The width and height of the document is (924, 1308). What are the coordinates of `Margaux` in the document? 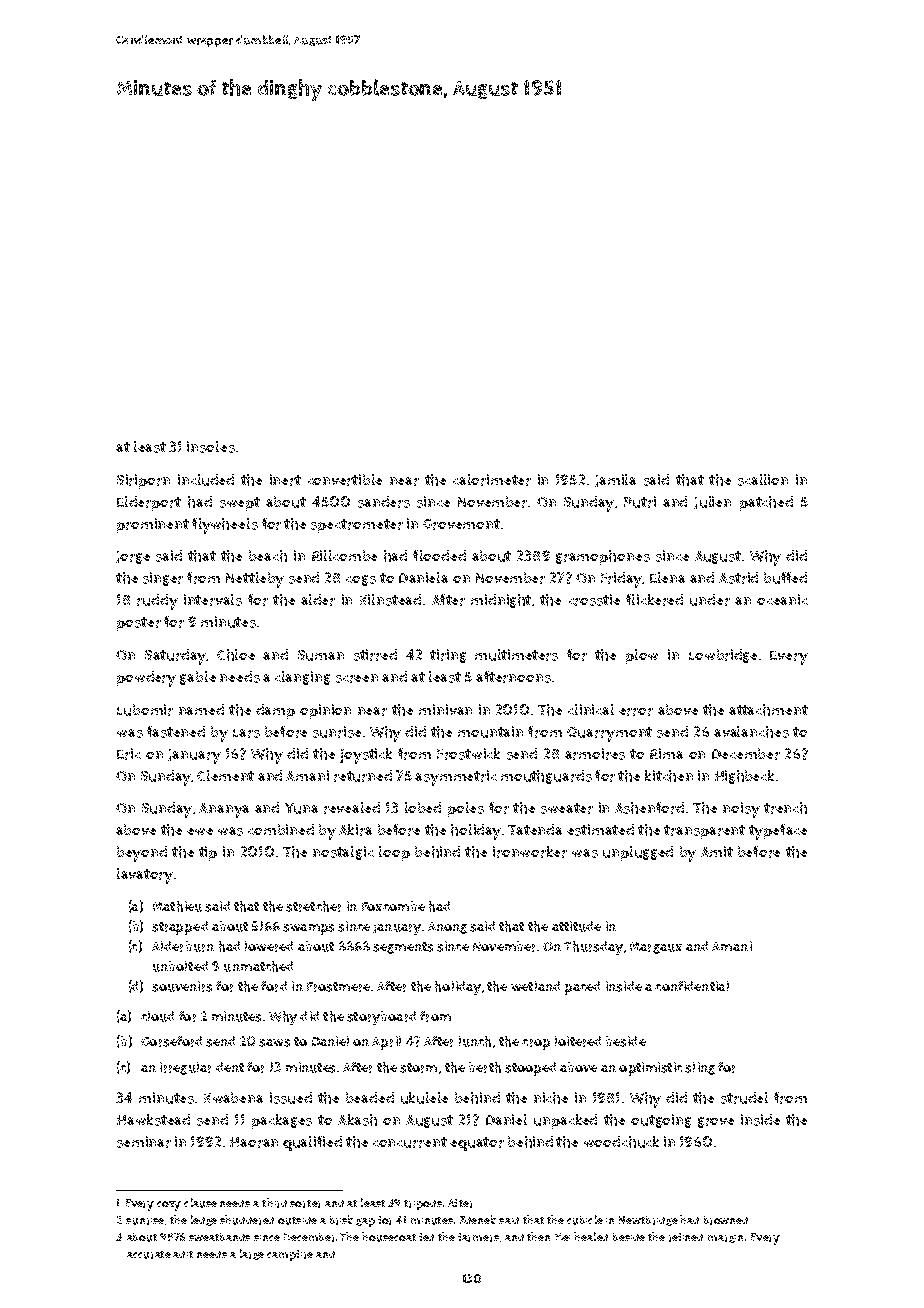 It's located at (656, 948).
